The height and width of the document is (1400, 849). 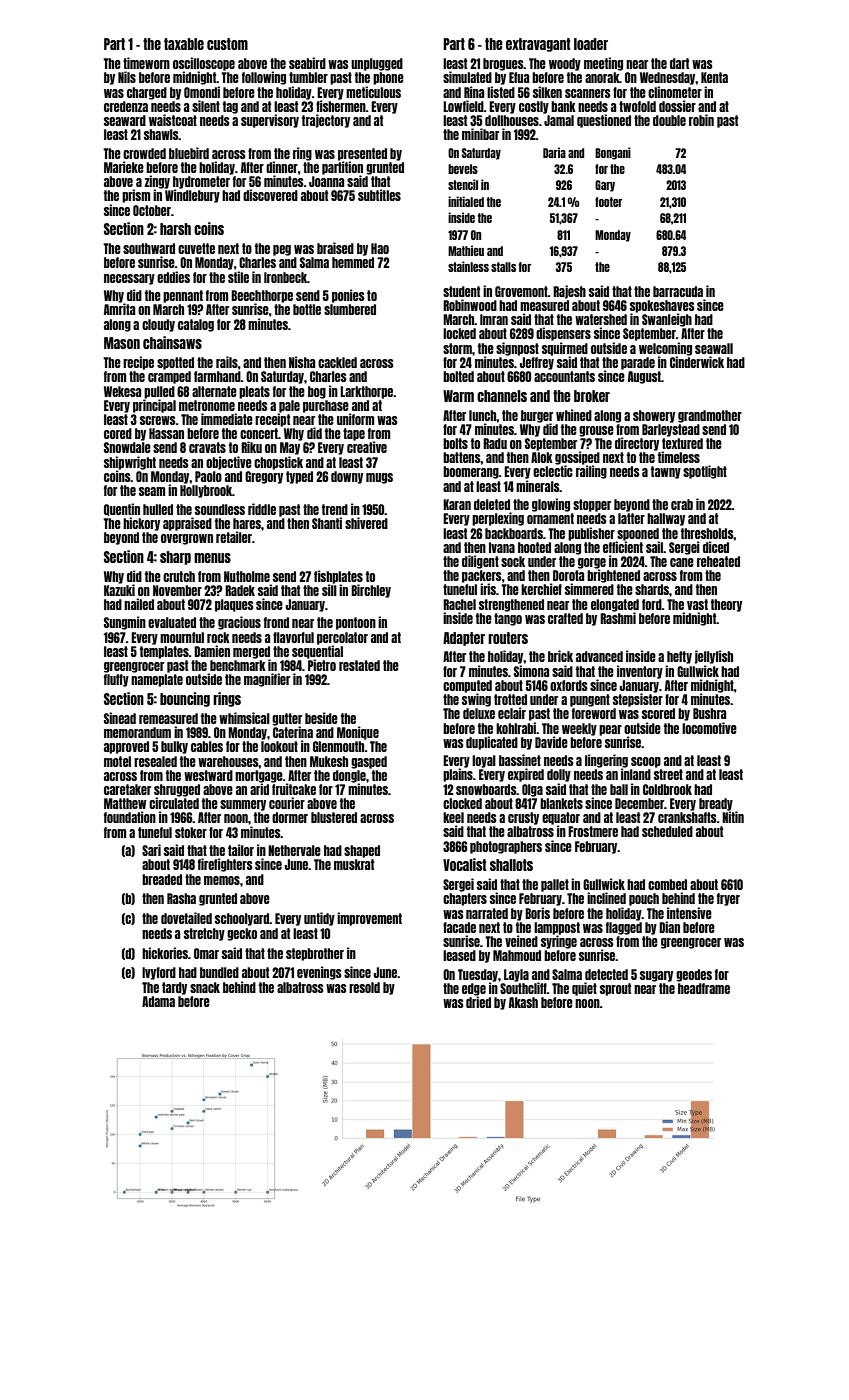 What do you see at coordinates (591, 44) in the document?
I see `loader` at bounding box center [591, 44].
